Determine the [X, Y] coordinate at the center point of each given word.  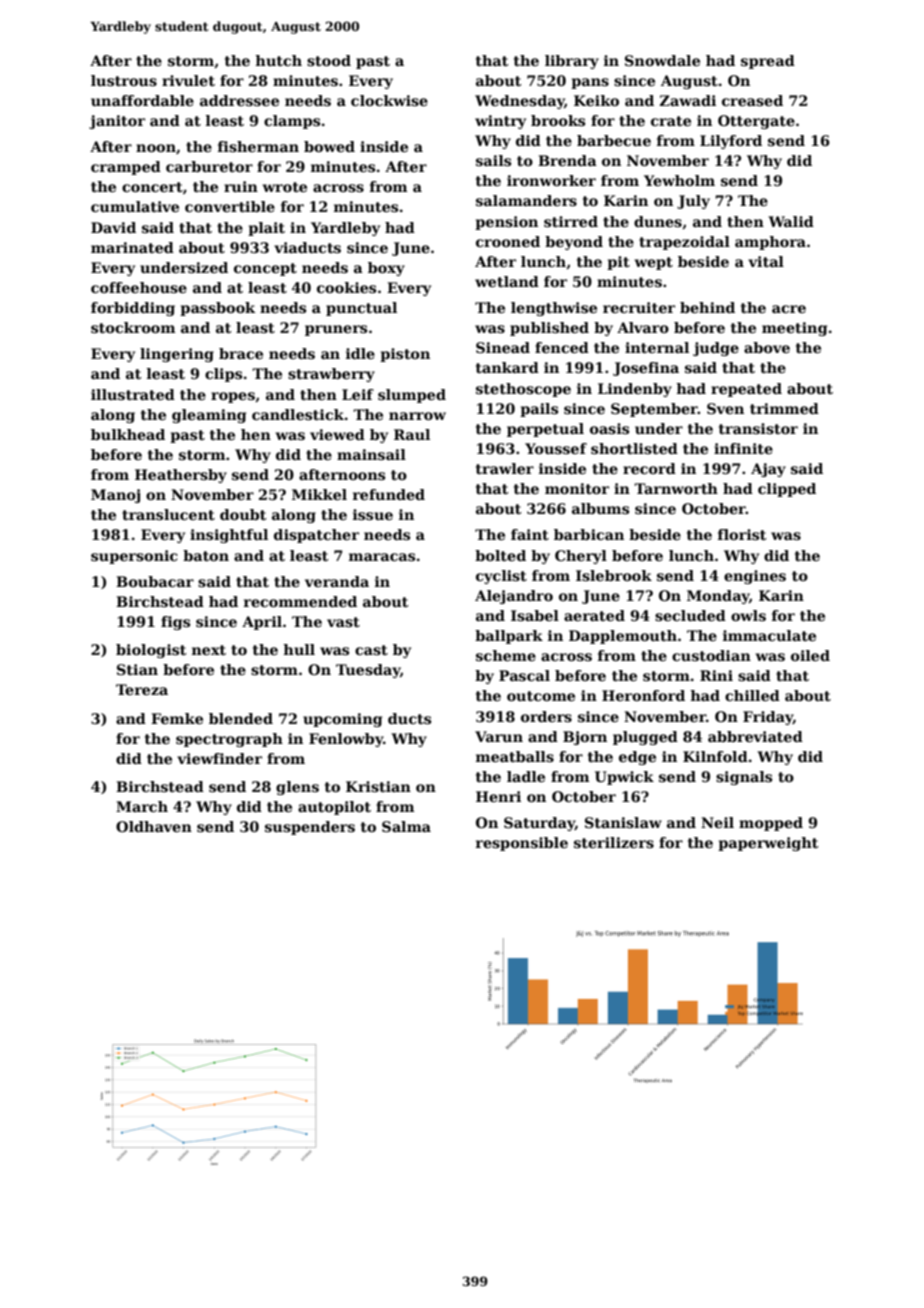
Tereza [142, 689]
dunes [658, 221]
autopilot [334, 808]
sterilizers [614, 842]
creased [752, 100]
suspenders [310, 828]
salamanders [526, 200]
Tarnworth [676, 488]
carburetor [209, 166]
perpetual [545, 430]
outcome [541, 696]
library [572, 62]
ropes [233, 397]
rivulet [188, 80]
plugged [645, 738]
